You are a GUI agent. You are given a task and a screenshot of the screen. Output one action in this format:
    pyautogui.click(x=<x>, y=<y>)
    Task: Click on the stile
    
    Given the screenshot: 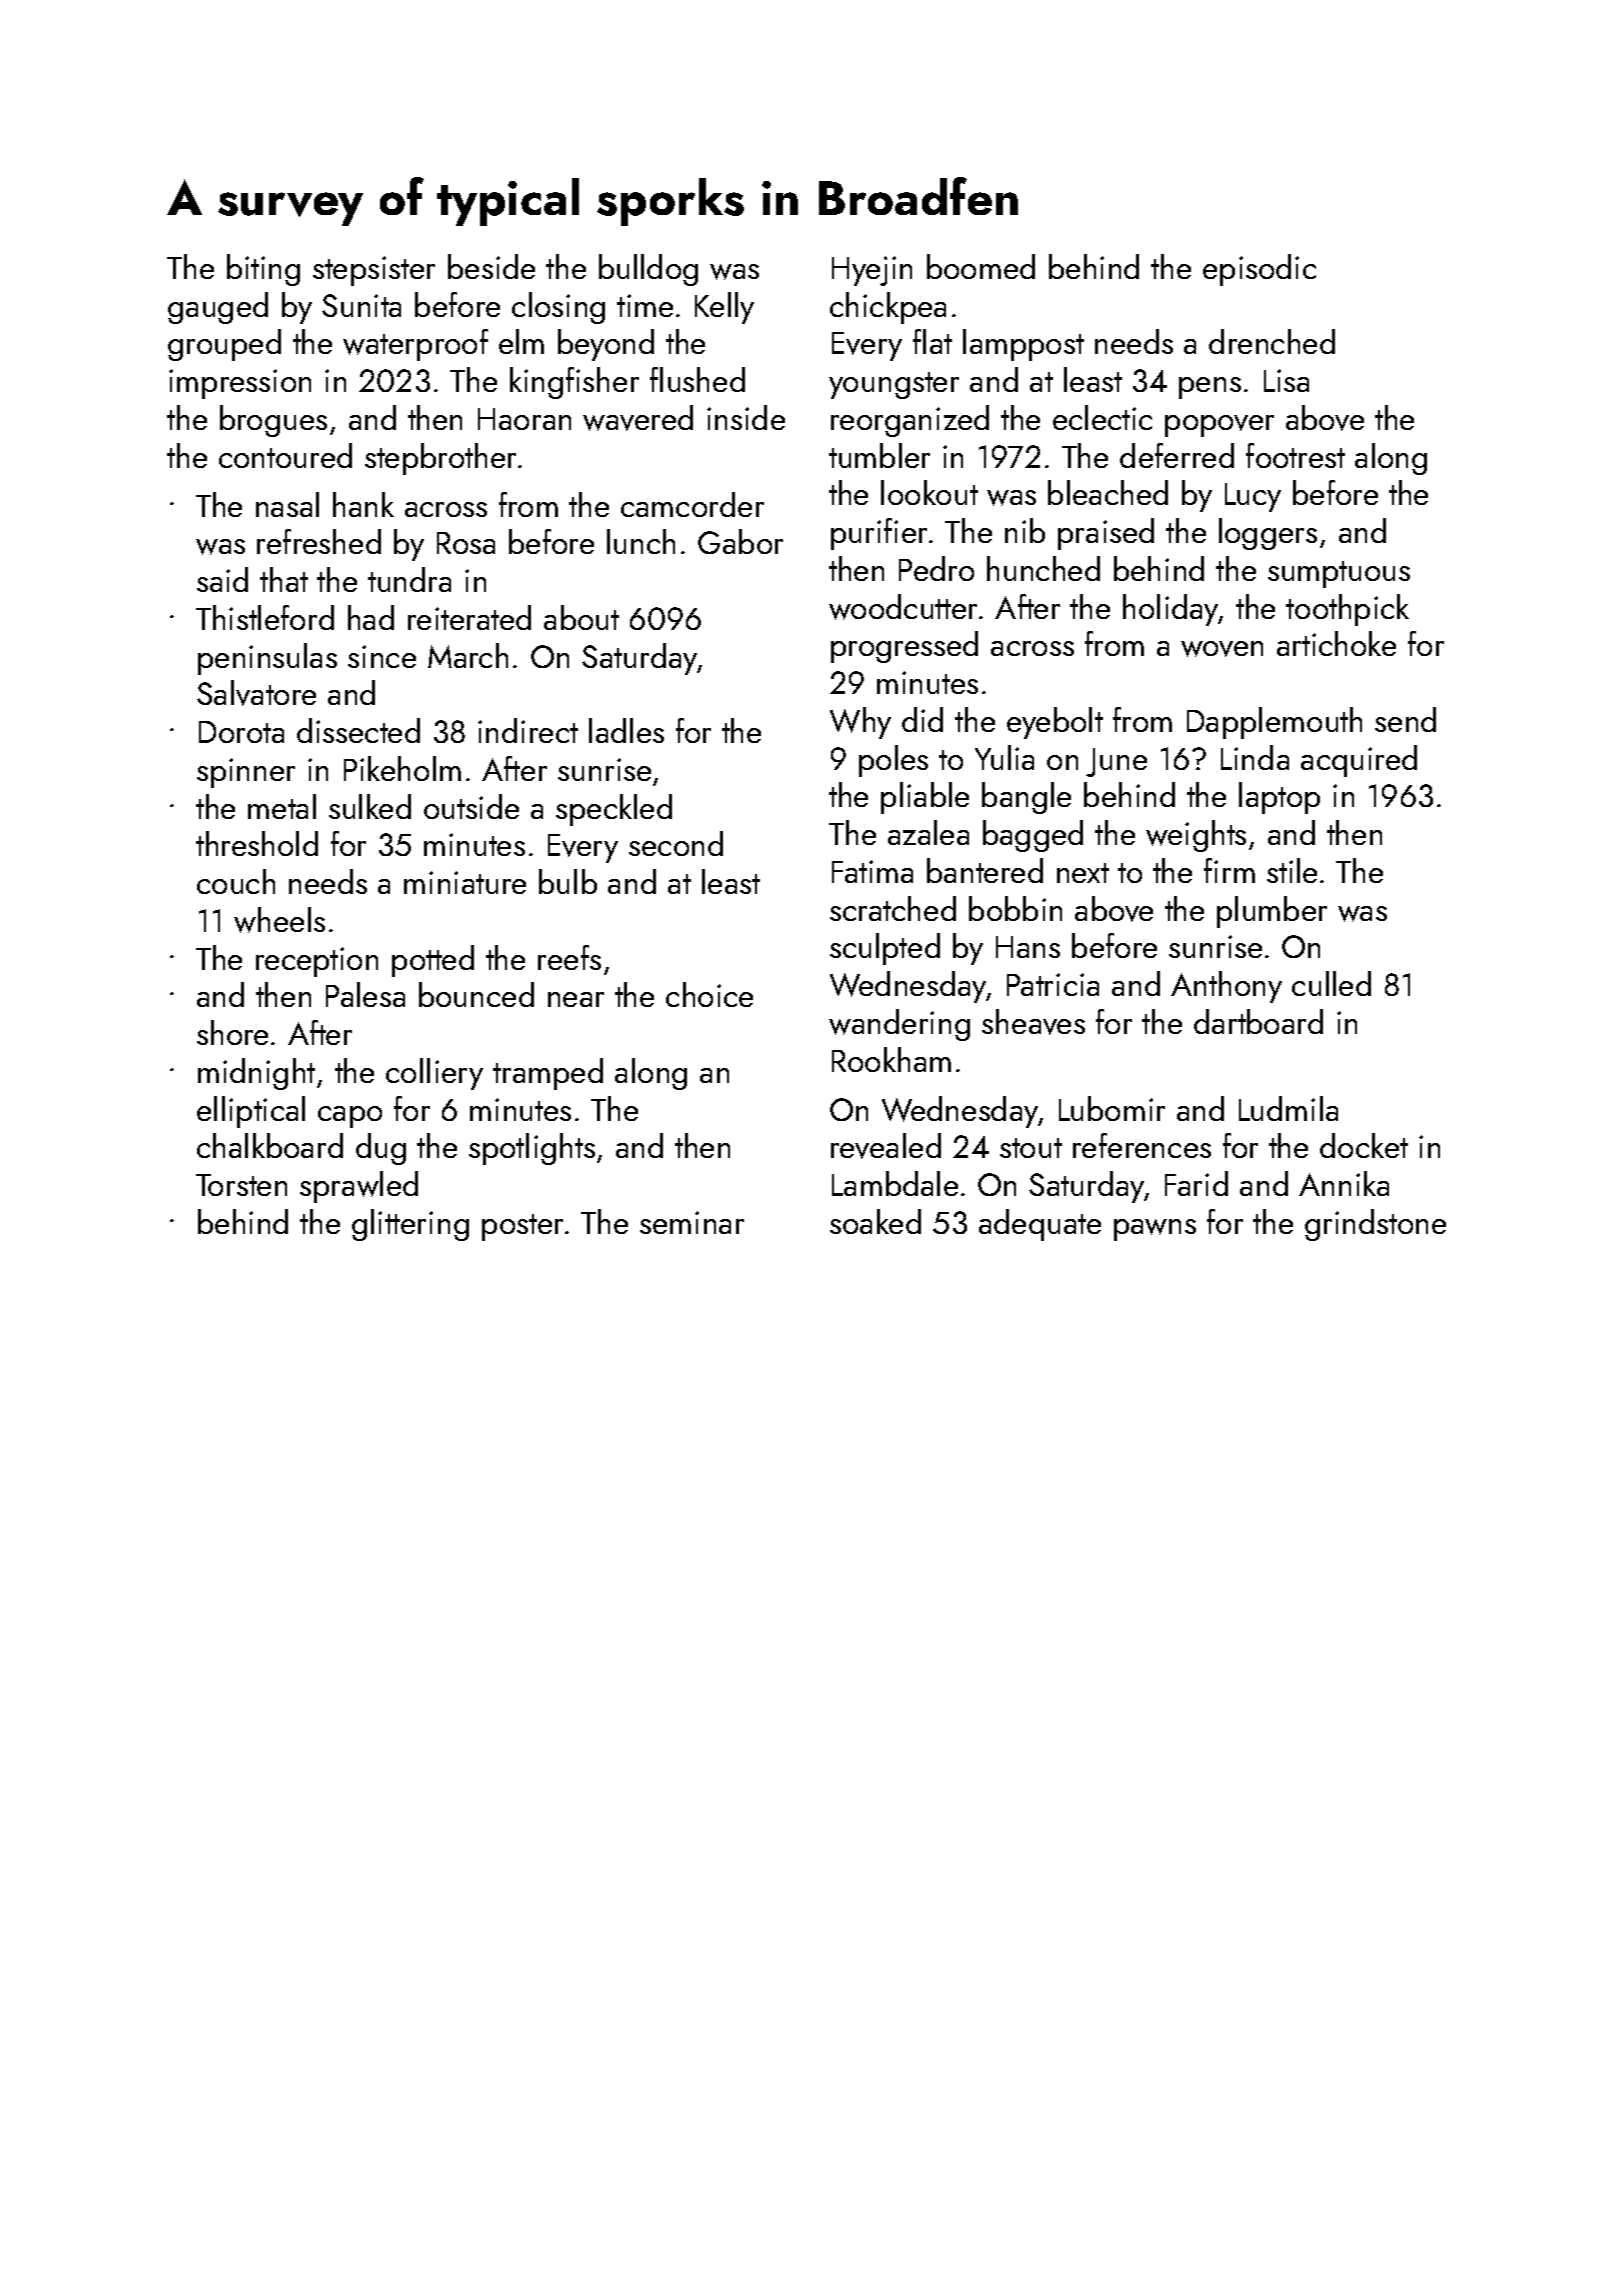 What is the action you would take?
    pyautogui.click(x=1292, y=870)
